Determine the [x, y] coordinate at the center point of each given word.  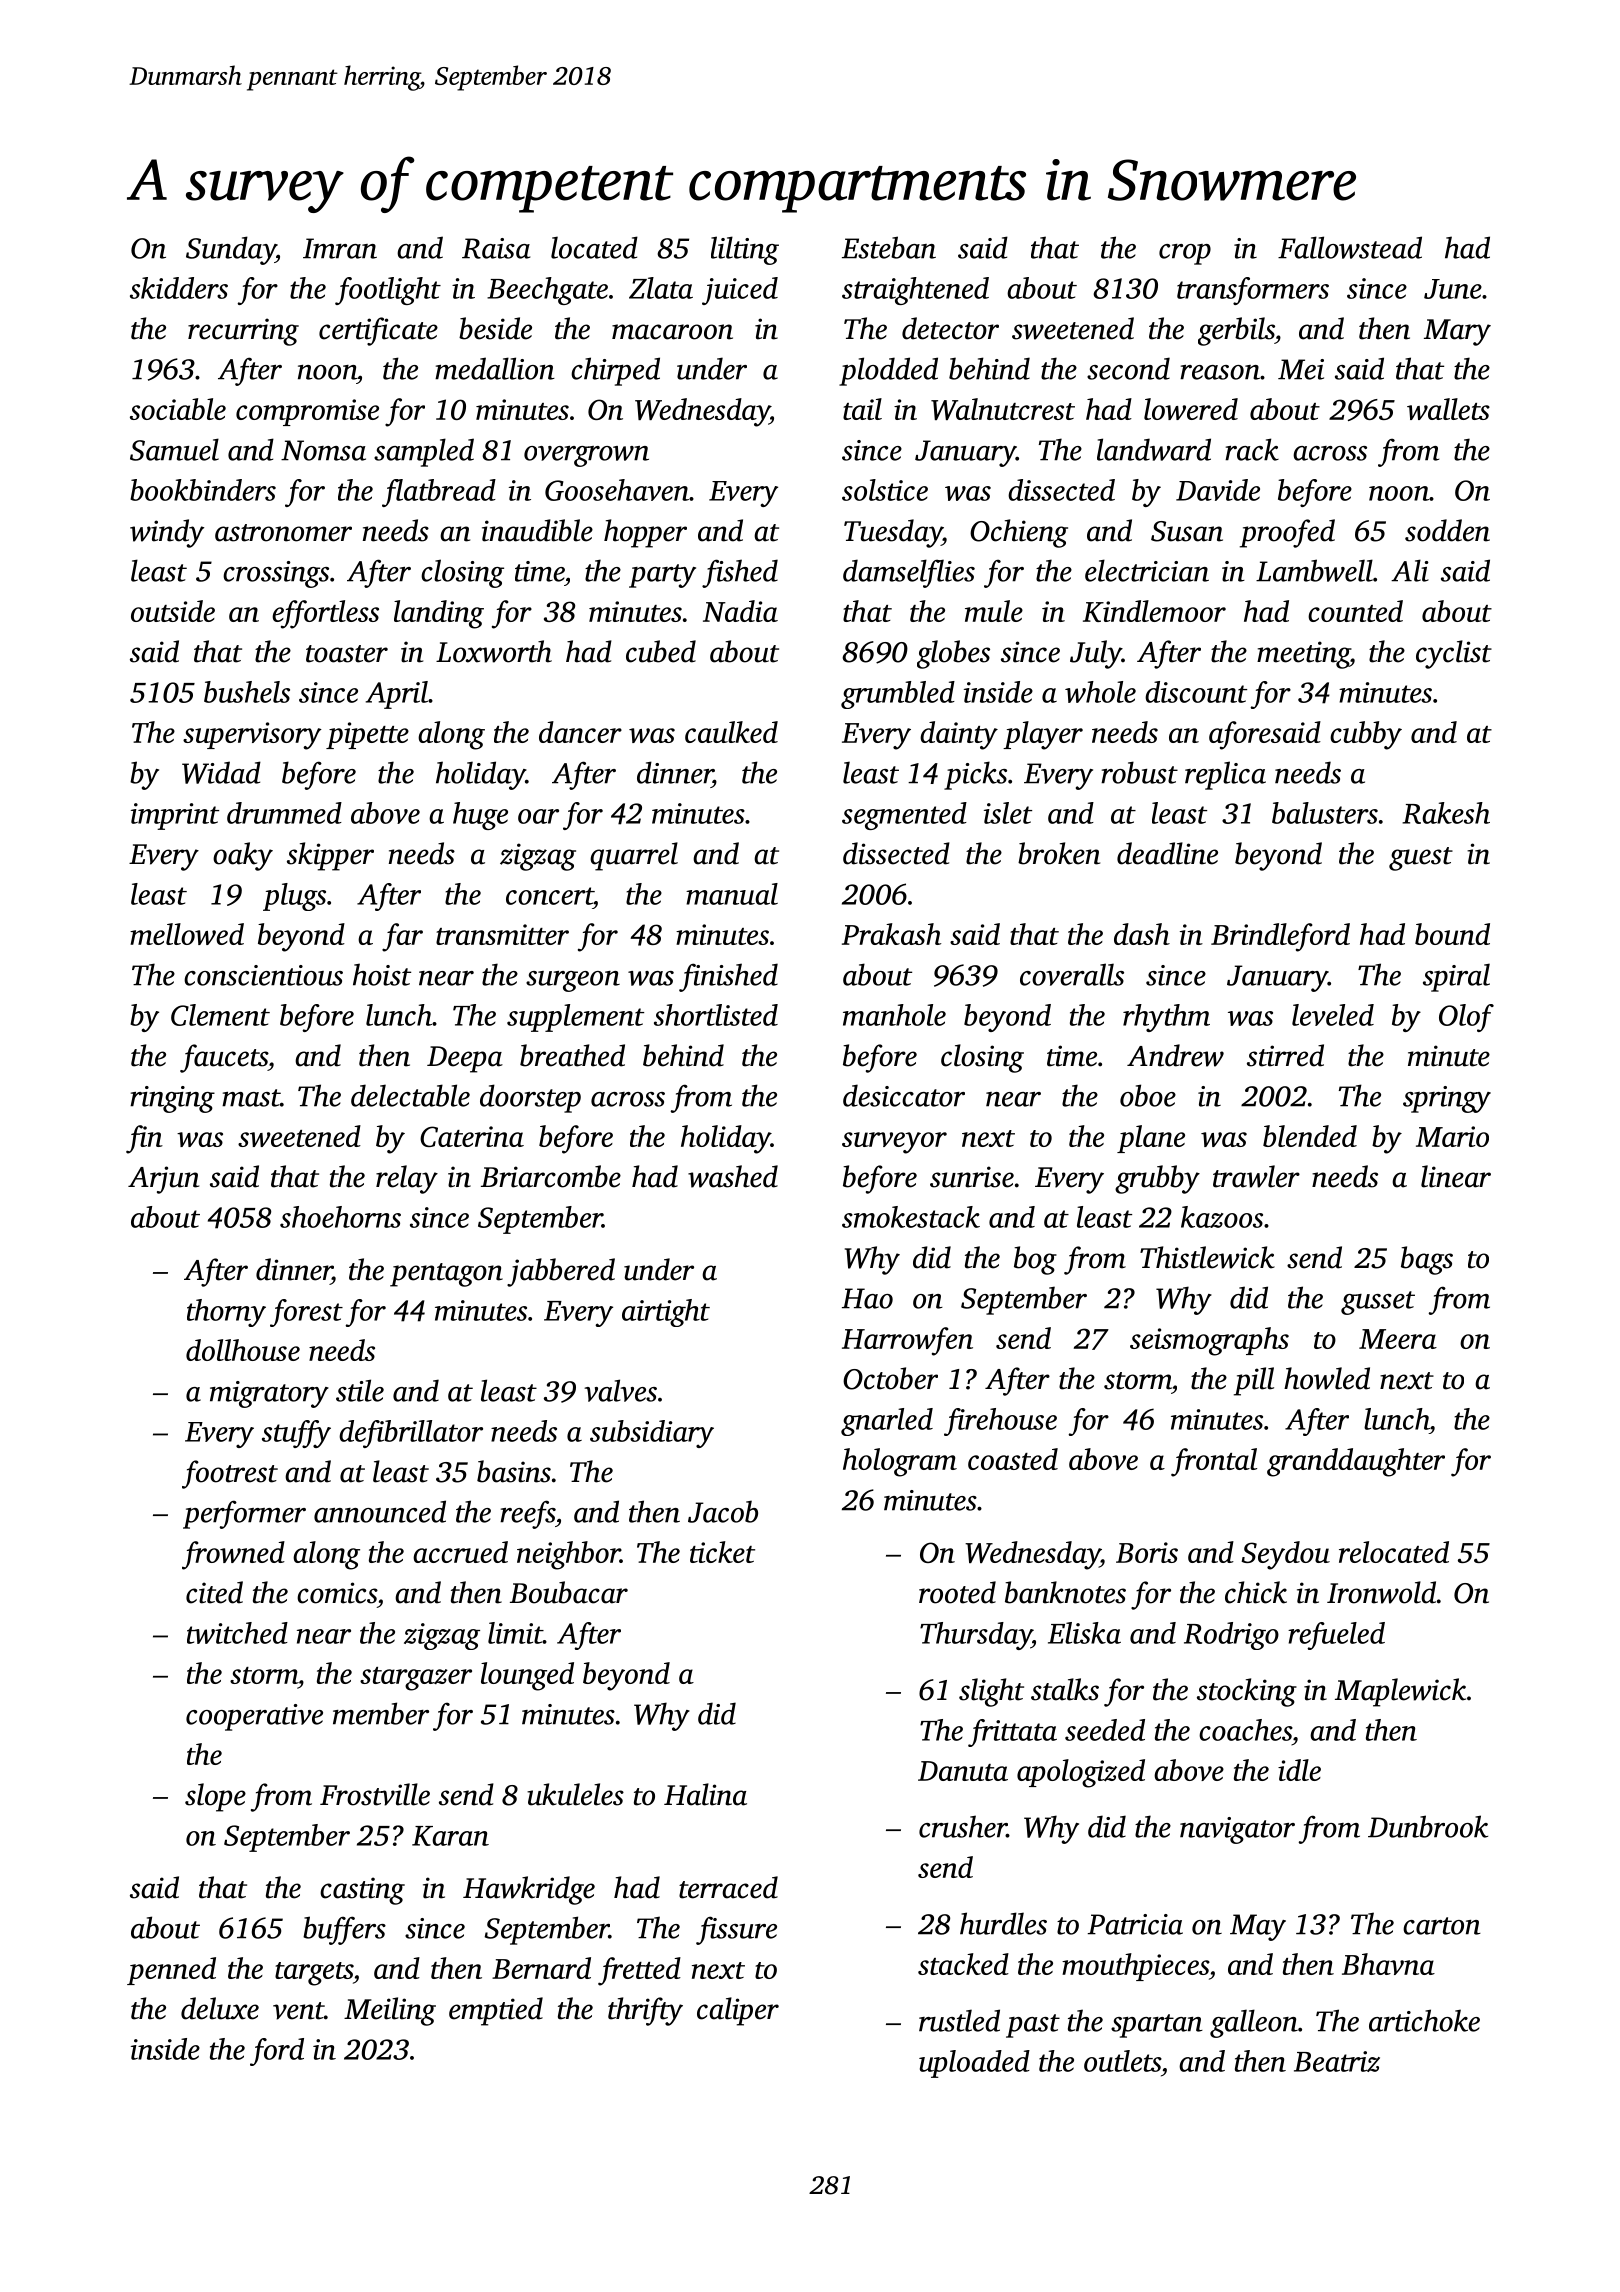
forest [306, 1313]
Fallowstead [1350, 247]
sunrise [972, 1177]
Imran [340, 248]
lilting [745, 250]
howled [1327, 1378]
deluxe [220, 2008]
